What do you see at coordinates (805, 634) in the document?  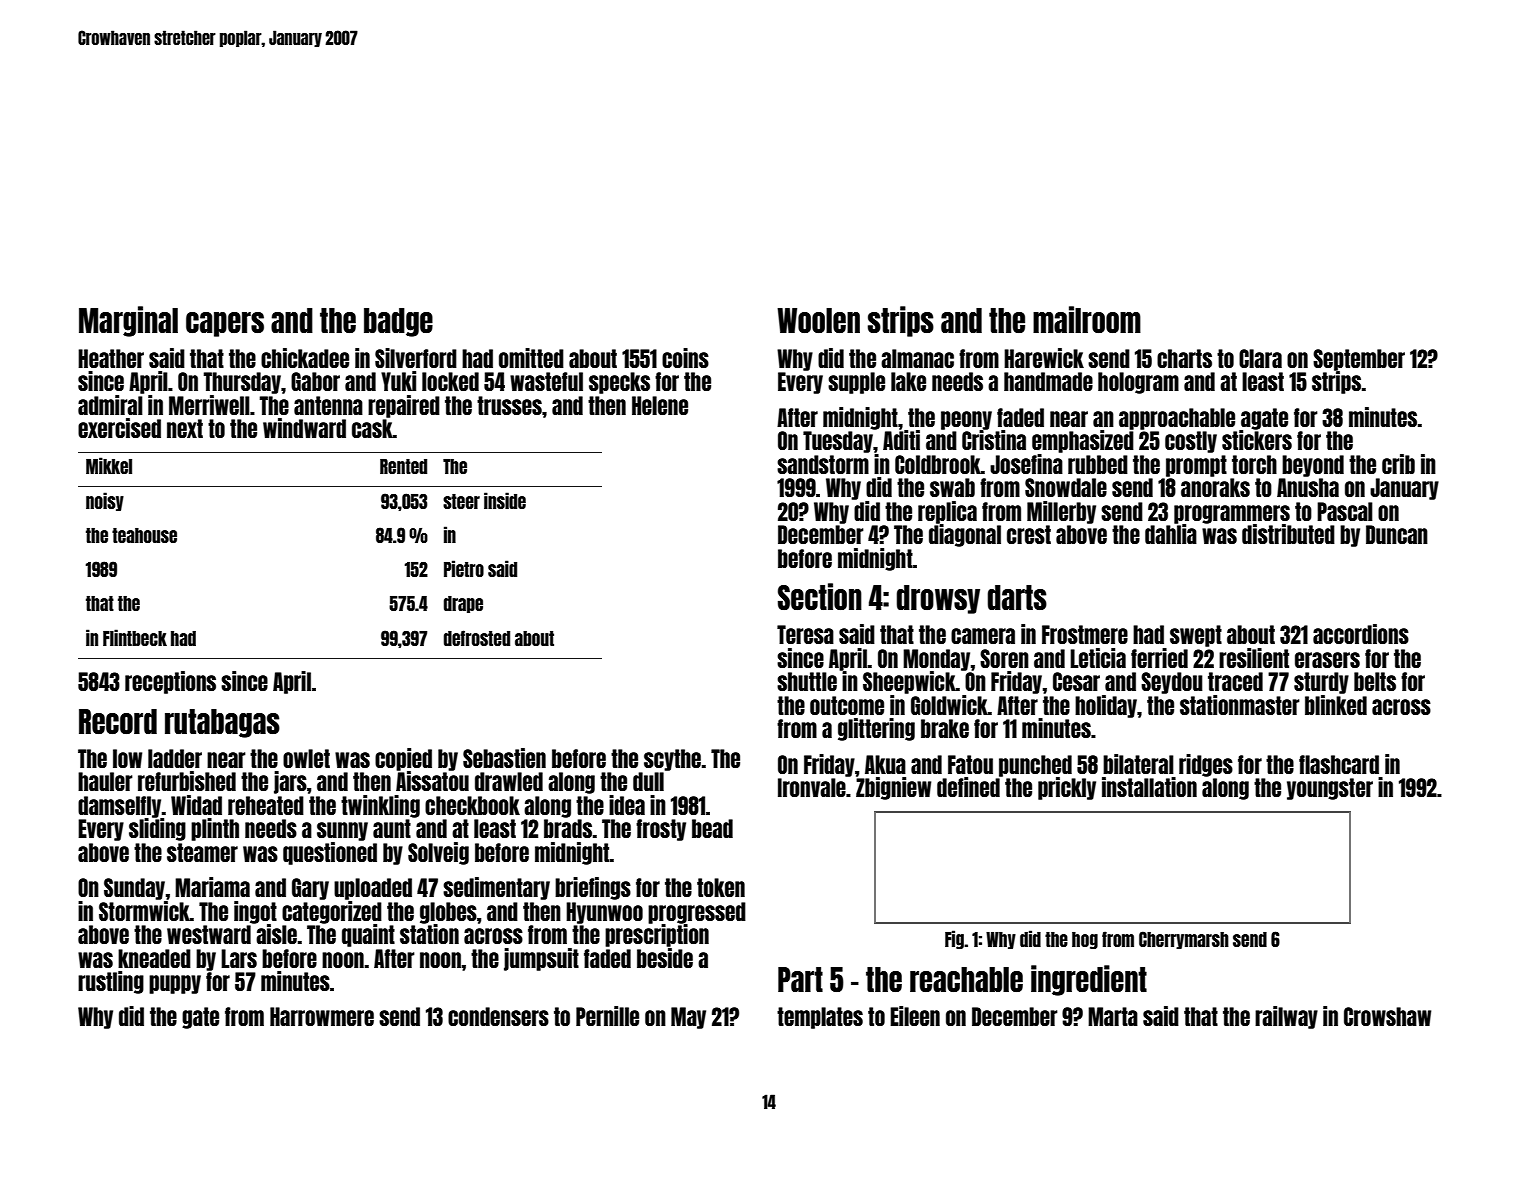 I see `Teresa` at bounding box center [805, 634].
